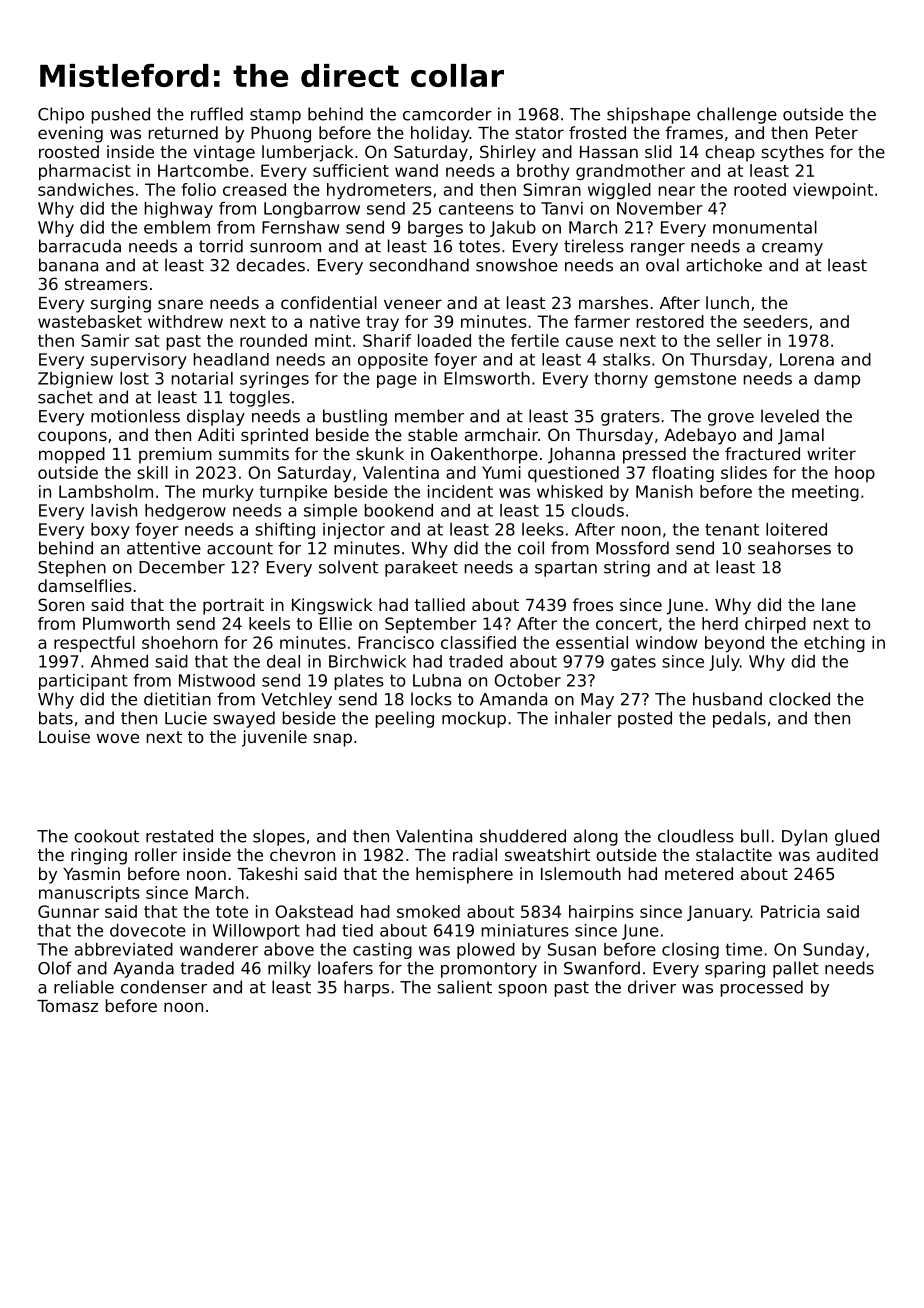  What do you see at coordinates (433, 434) in the screenshot?
I see `stable` at bounding box center [433, 434].
